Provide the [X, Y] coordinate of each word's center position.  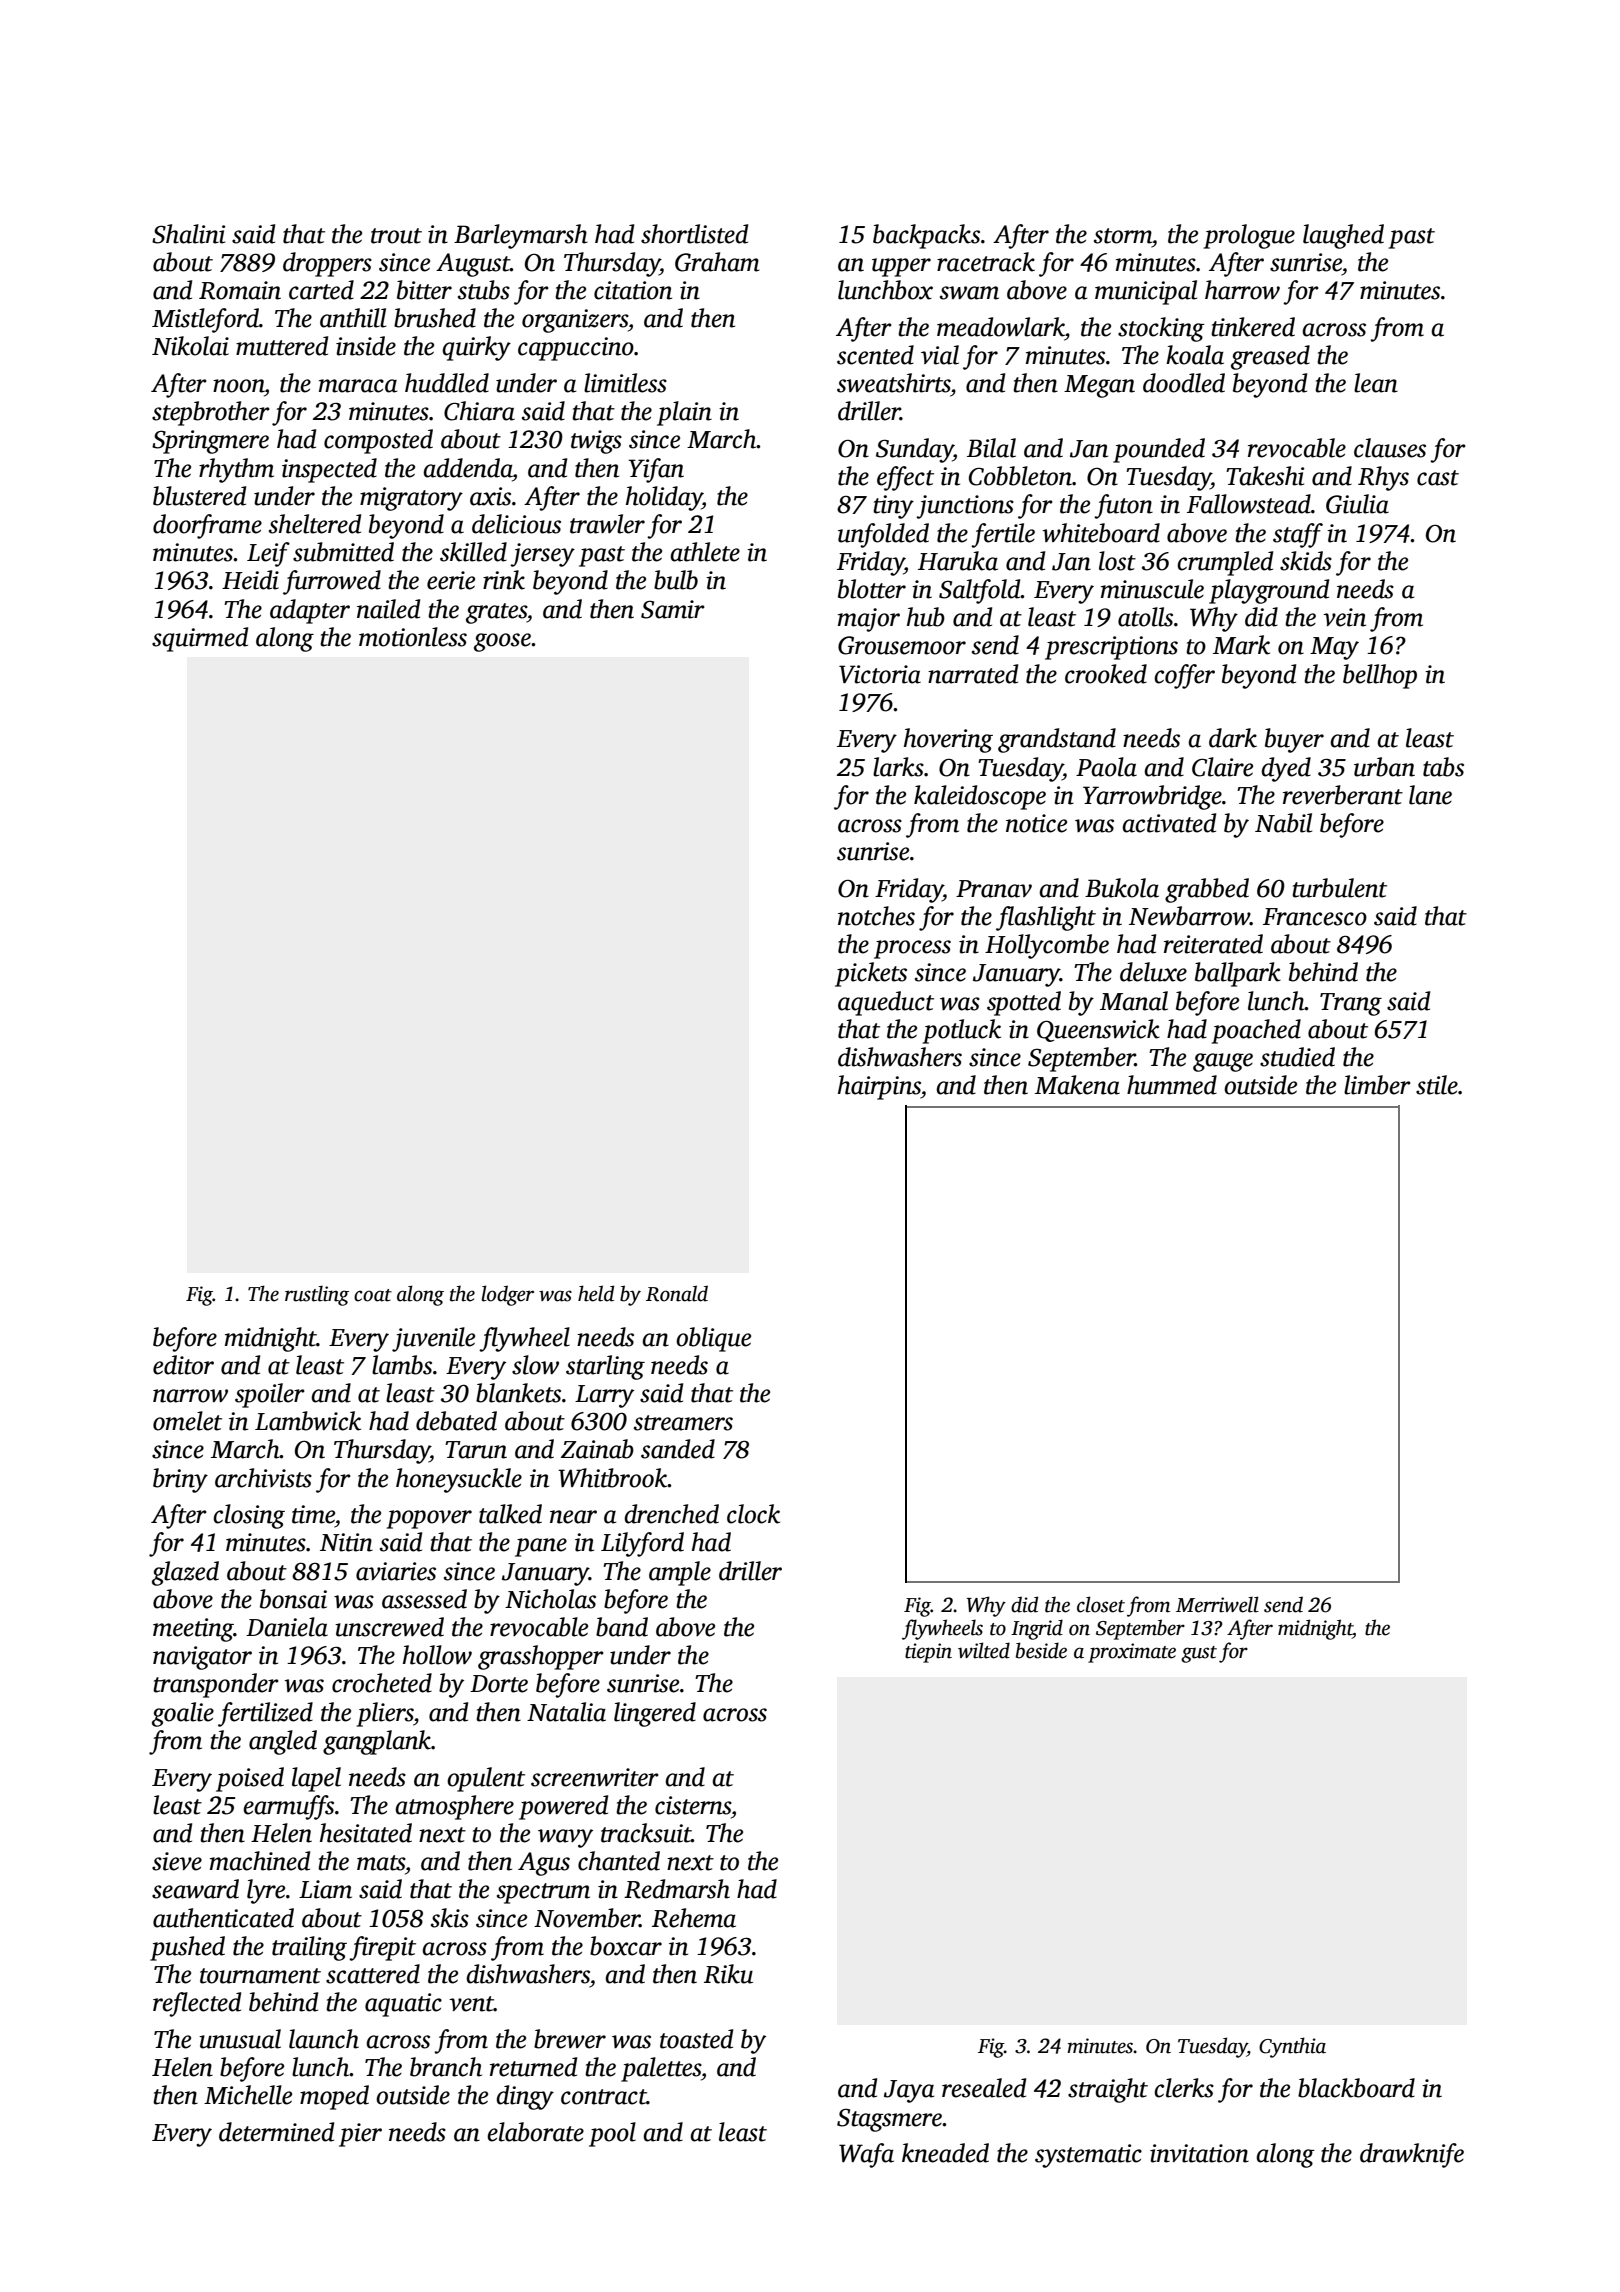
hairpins [879, 1087]
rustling [317, 1295]
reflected [197, 2004]
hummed [1172, 1085]
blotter [872, 589]
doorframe [207, 526]
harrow [1242, 290]
